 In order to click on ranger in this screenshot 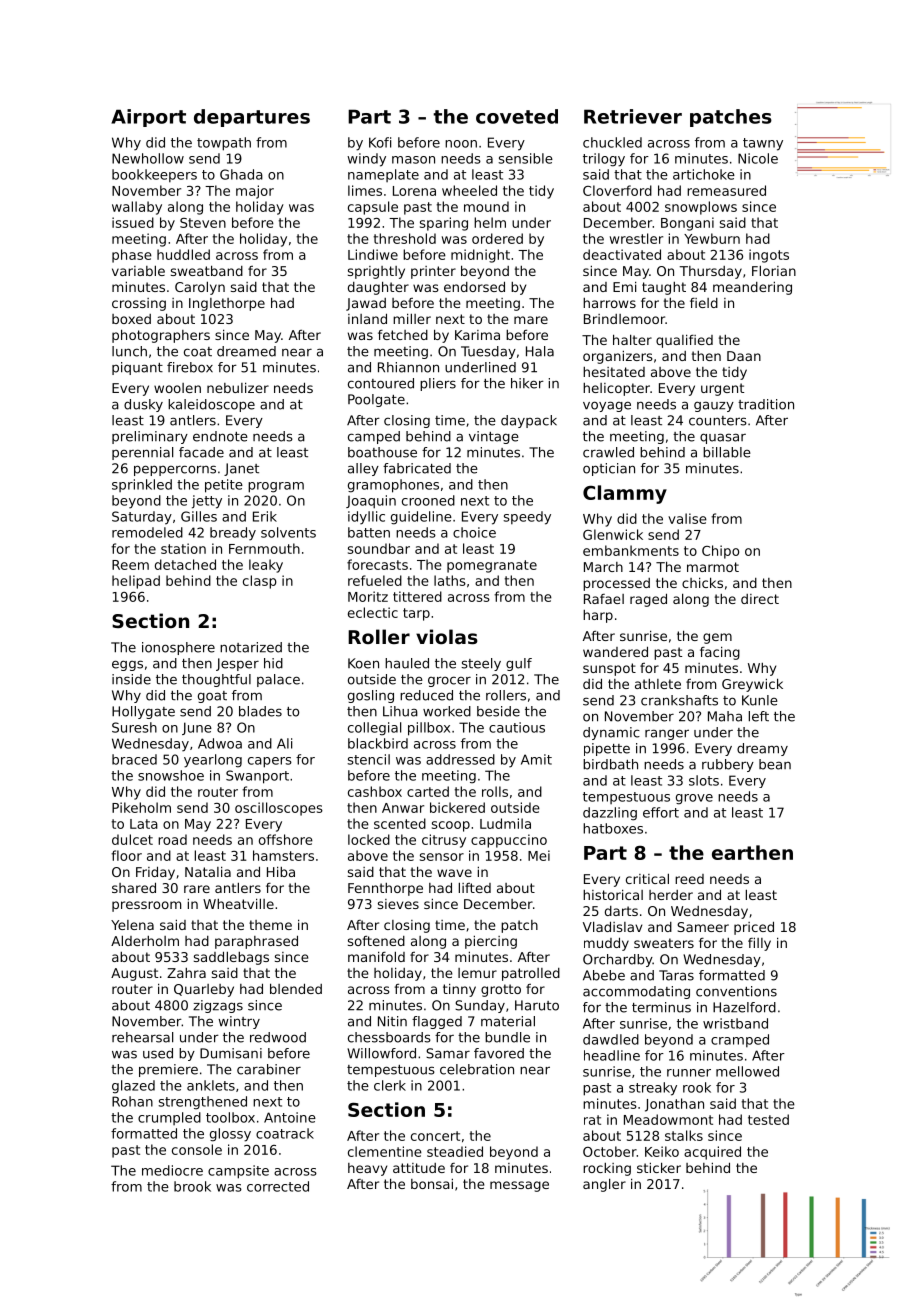, I will do `click(667, 734)`.
